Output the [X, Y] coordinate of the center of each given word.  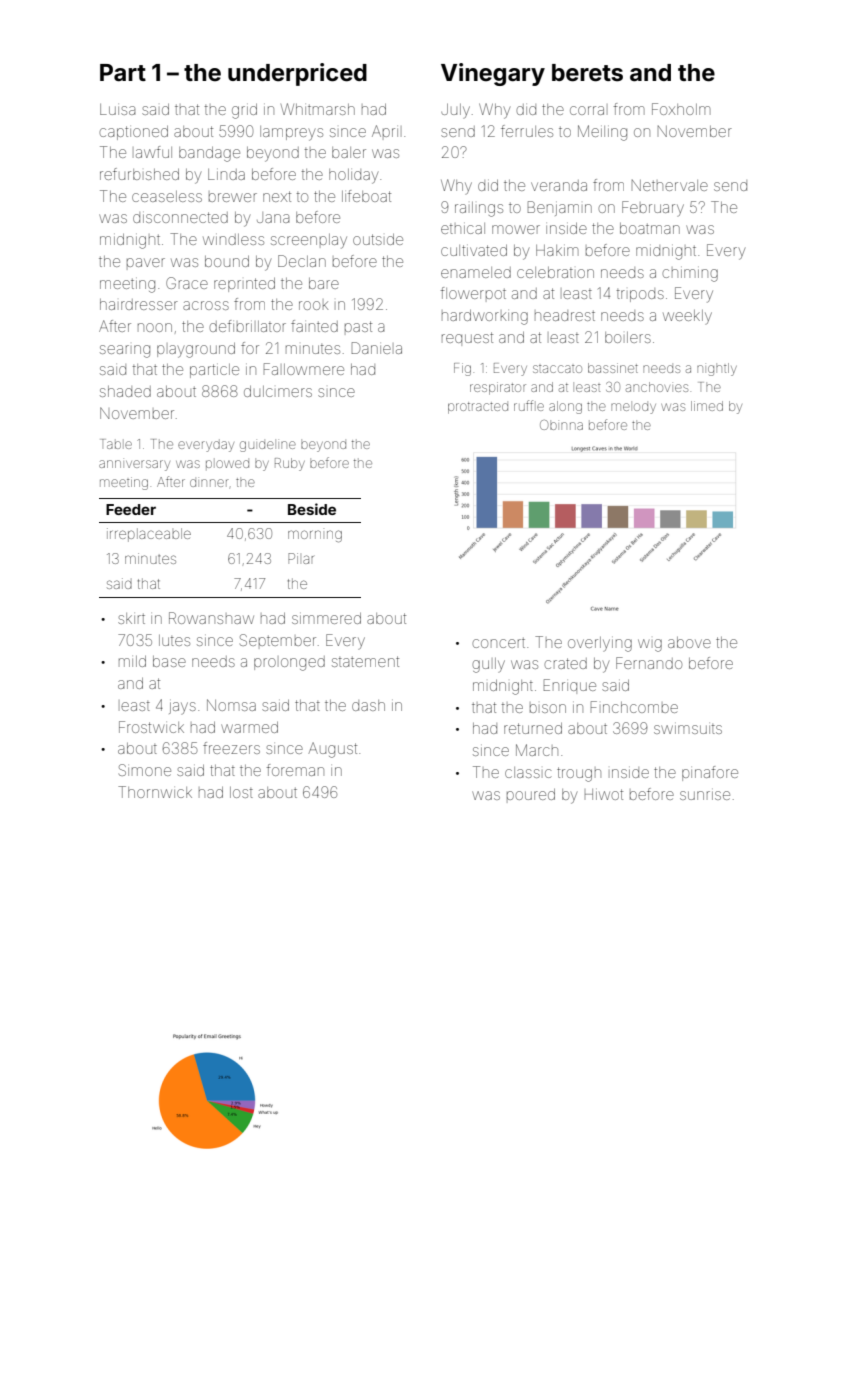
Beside [312, 509]
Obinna [561, 425]
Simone [145, 770]
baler [349, 152]
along [565, 407]
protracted [478, 408]
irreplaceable [149, 535]
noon [155, 327]
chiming [690, 275]
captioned [133, 133]
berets [587, 73]
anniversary [134, 465]
